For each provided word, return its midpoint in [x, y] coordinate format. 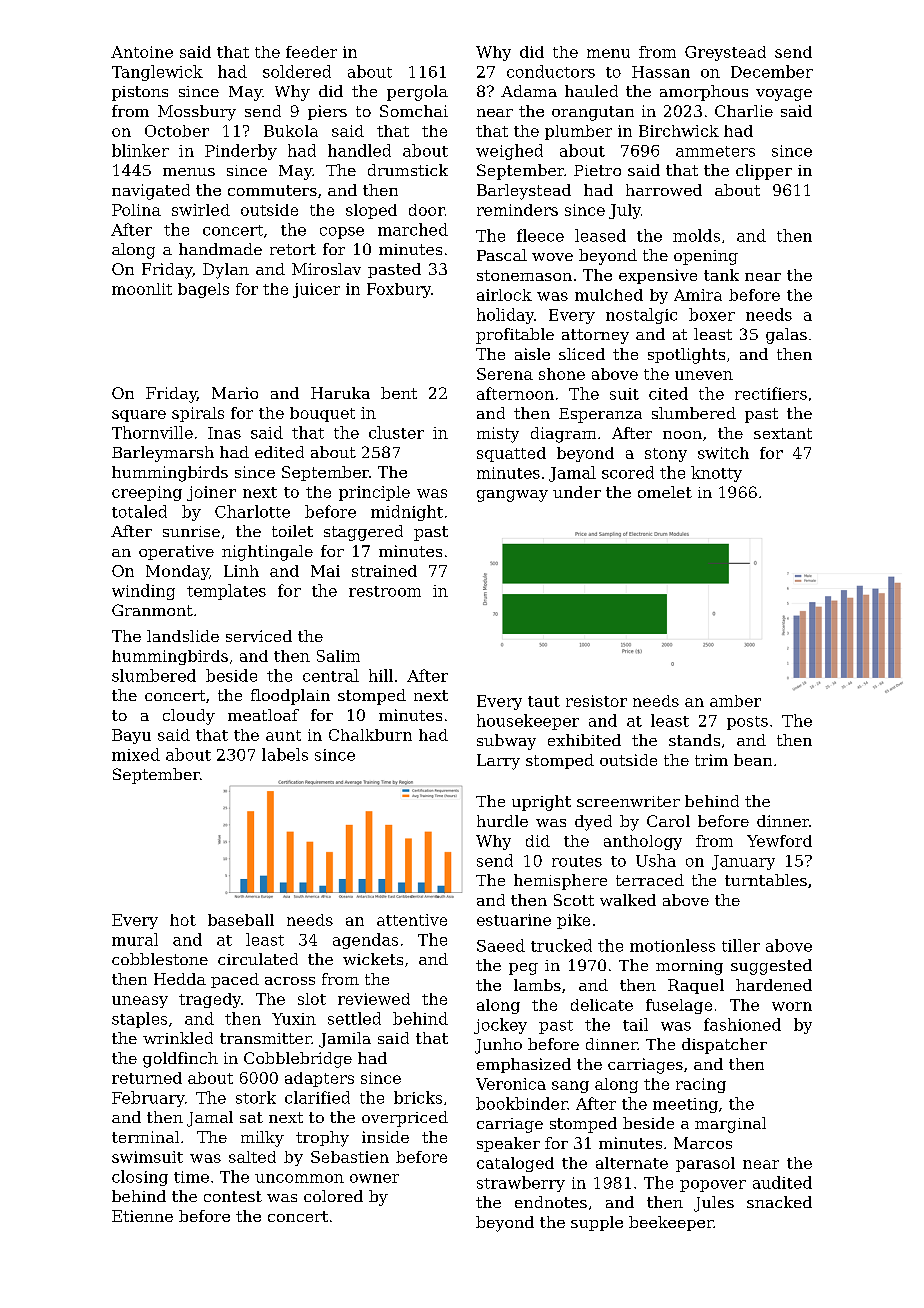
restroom [385, 591]
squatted [511, 454]
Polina [136, 210]
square [139, 416]
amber [735, 701]
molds [696, 235]
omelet [665, 492]
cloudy [189, 717]
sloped [371, 211]
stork [256, 1097]
